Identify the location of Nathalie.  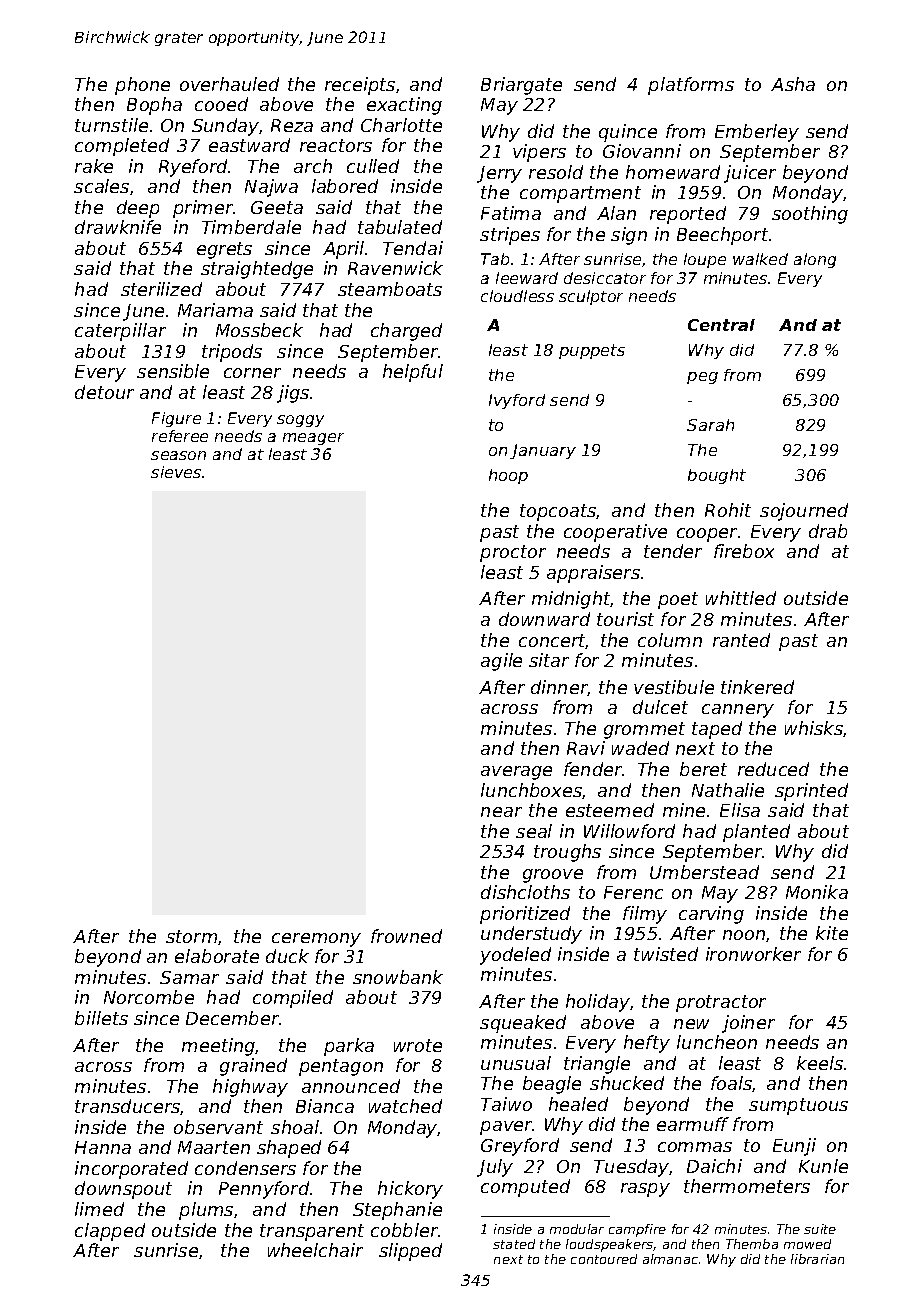
(728, 790).
